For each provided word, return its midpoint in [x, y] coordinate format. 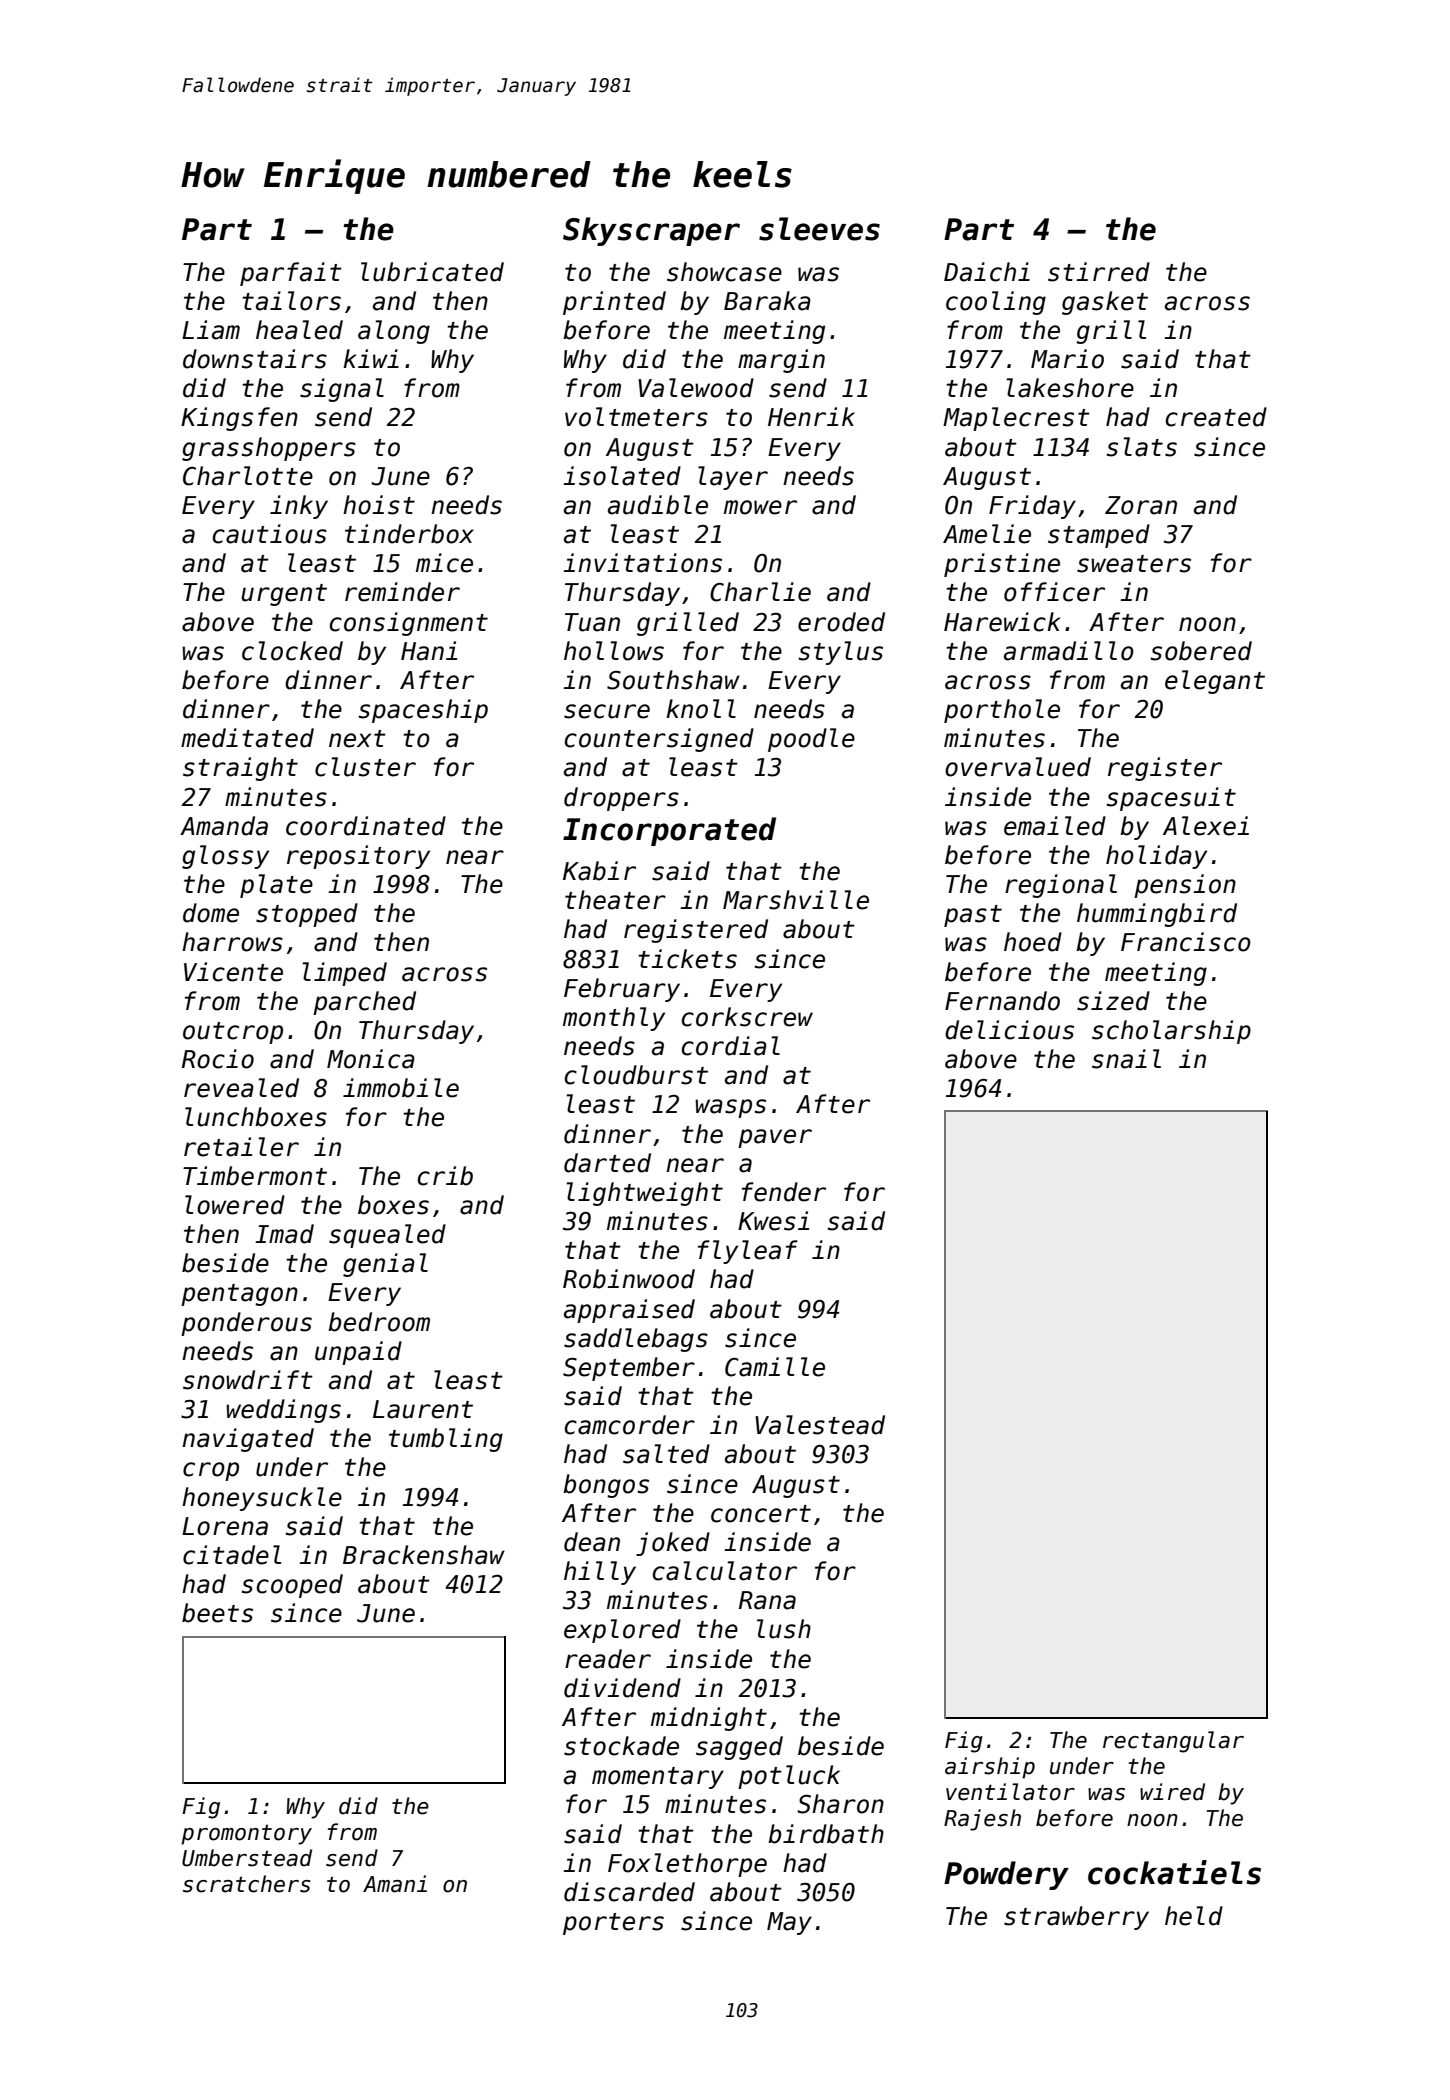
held [1194, 1916]
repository [358, 857]
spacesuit [1171, 799]
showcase [724, 272]
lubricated [432, 272]
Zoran [1141, 505]
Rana [767, 1600]
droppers [621, 799]
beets [217, 1613]
